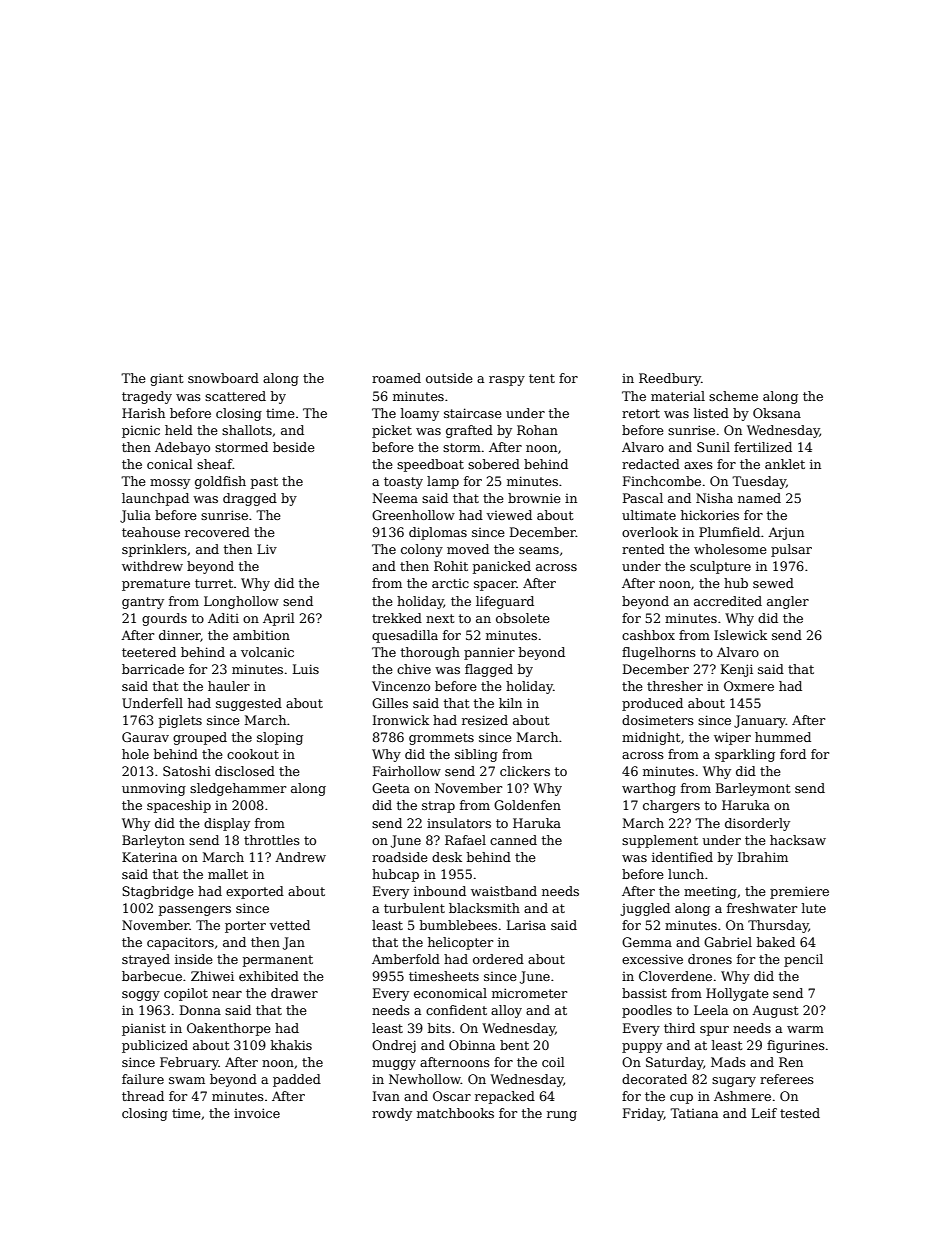 This screenshot has width=952, height=1233. I want to click on speedboat, so click(430, 465).
